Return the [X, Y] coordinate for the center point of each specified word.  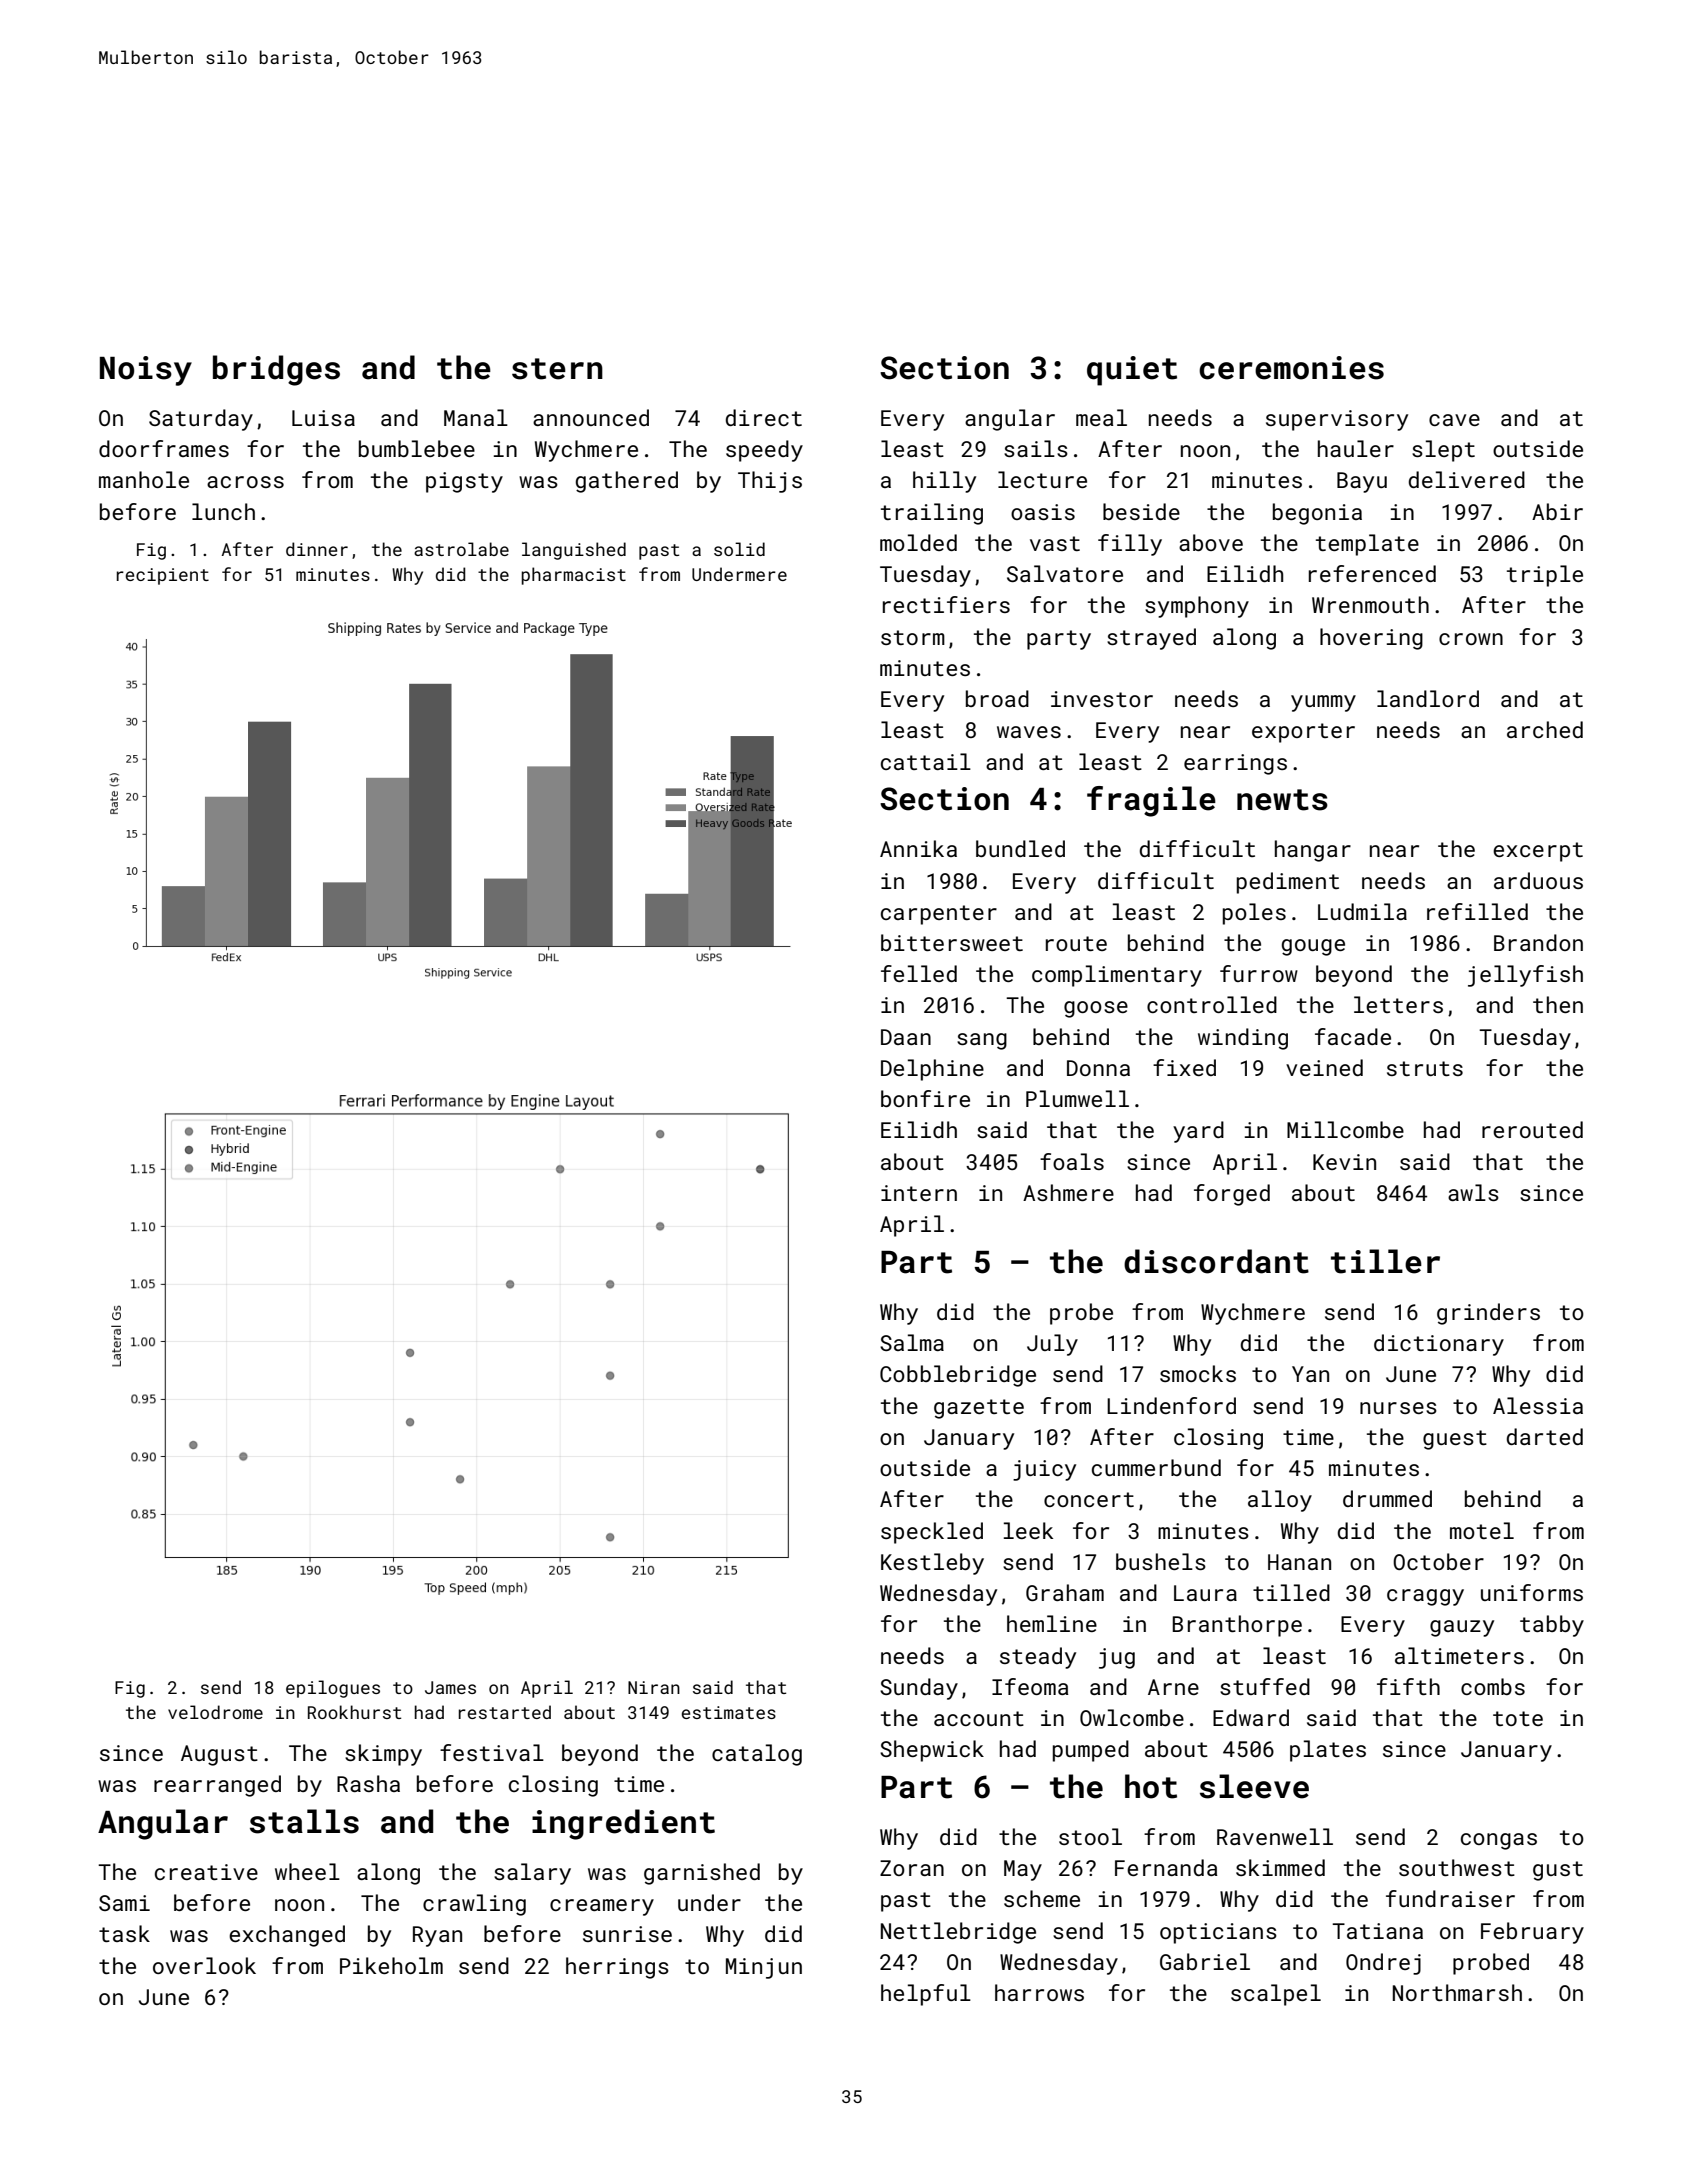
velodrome [215, 1712]
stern [557, 369]
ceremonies [1291, 368]
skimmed [1280, 1867]
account [979, 1718]
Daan [906, 1037]
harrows [1039, 1992]
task [124, 1933]
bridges [276, 370]
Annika [918, 848]
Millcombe [1345, 1129]
